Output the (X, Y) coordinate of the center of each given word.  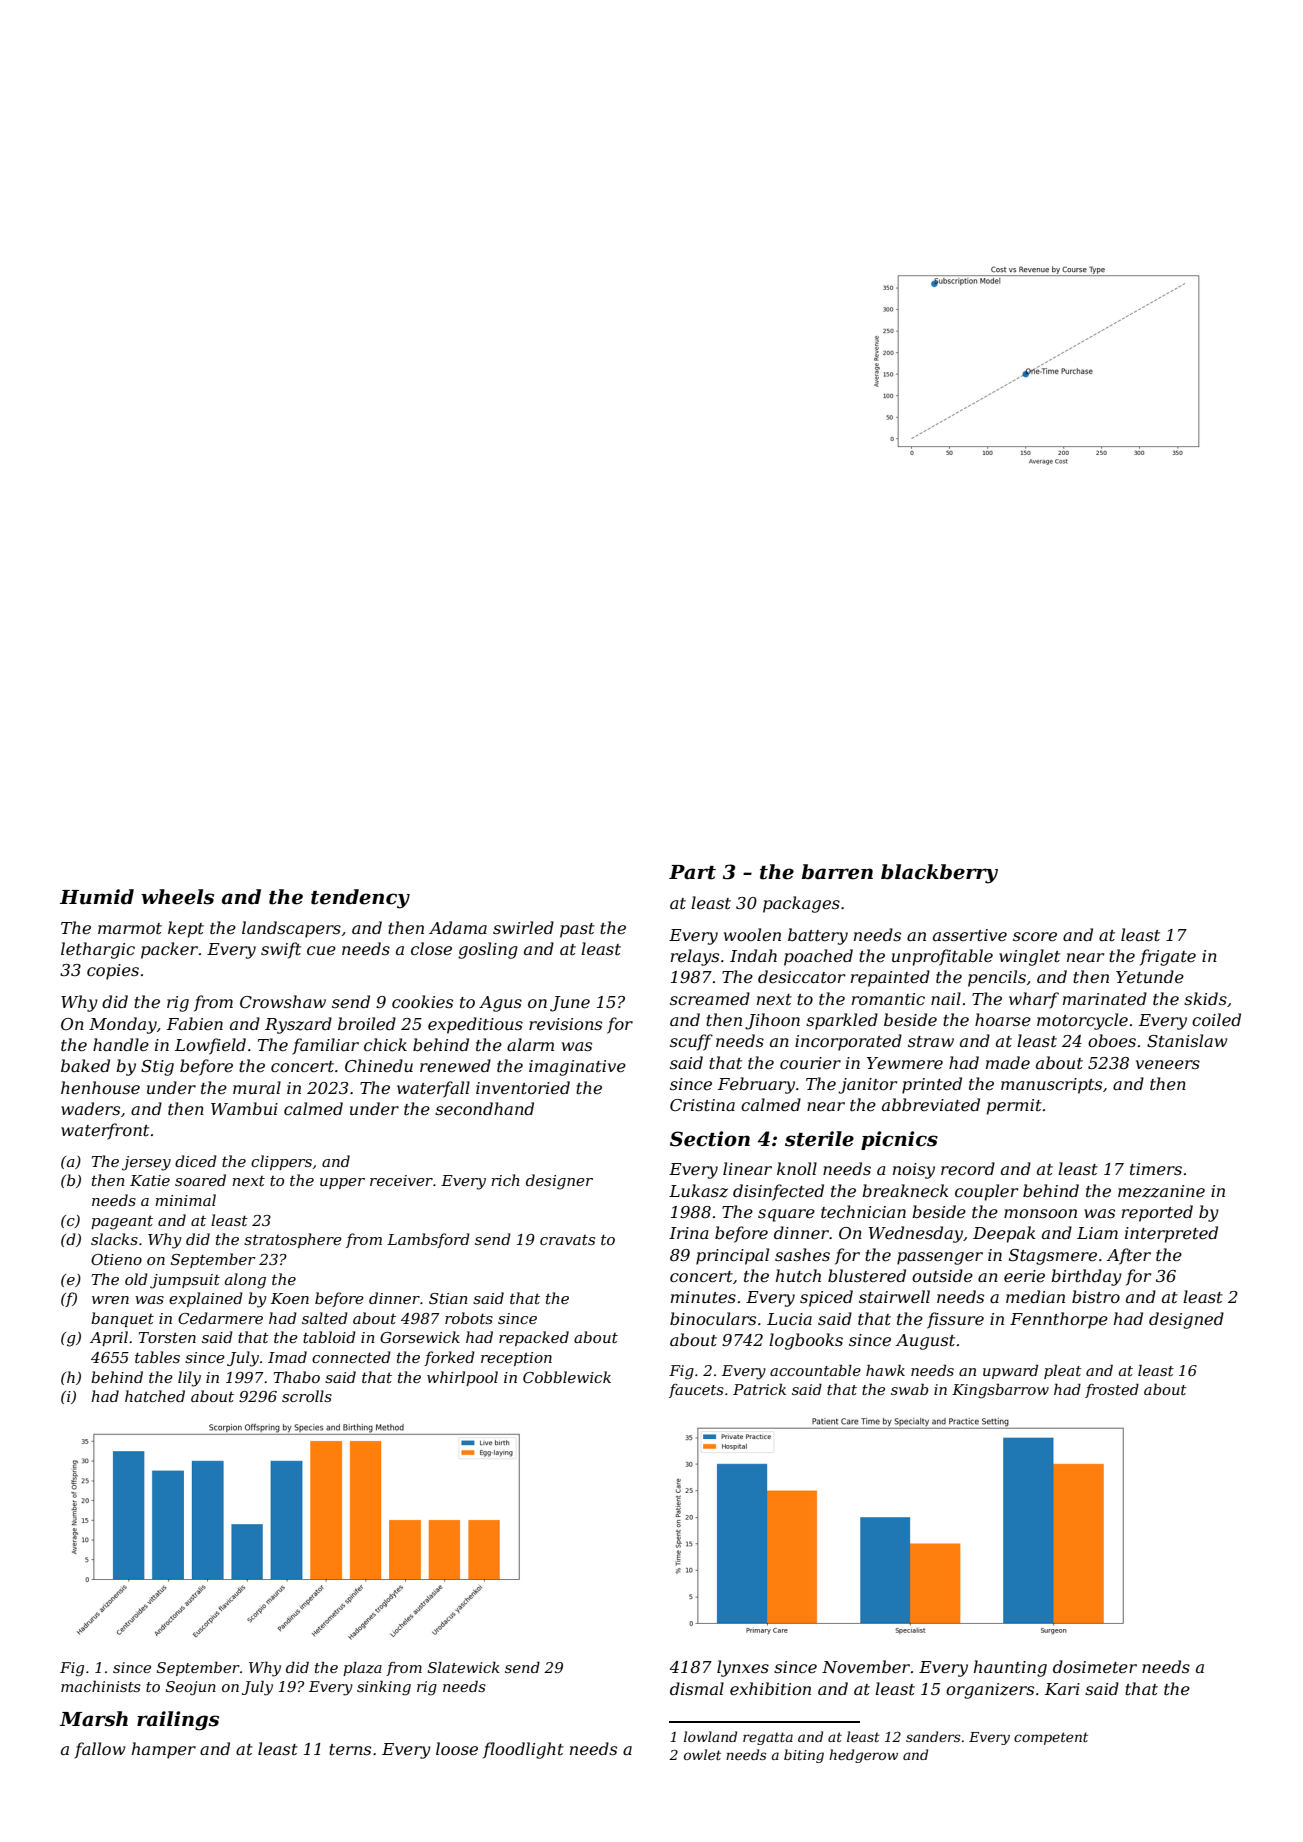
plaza (362, 1669)
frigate (1168, 957)
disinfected (778, 1192)
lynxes (743, 1668)
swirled (523, 927)
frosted (1112, 1391)
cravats (567, 1240)
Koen (290, 1298)
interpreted (1171, 1234)
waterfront (105, 1131)
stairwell (894, 1296)
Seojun (191, 1688)
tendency (360, 899)
